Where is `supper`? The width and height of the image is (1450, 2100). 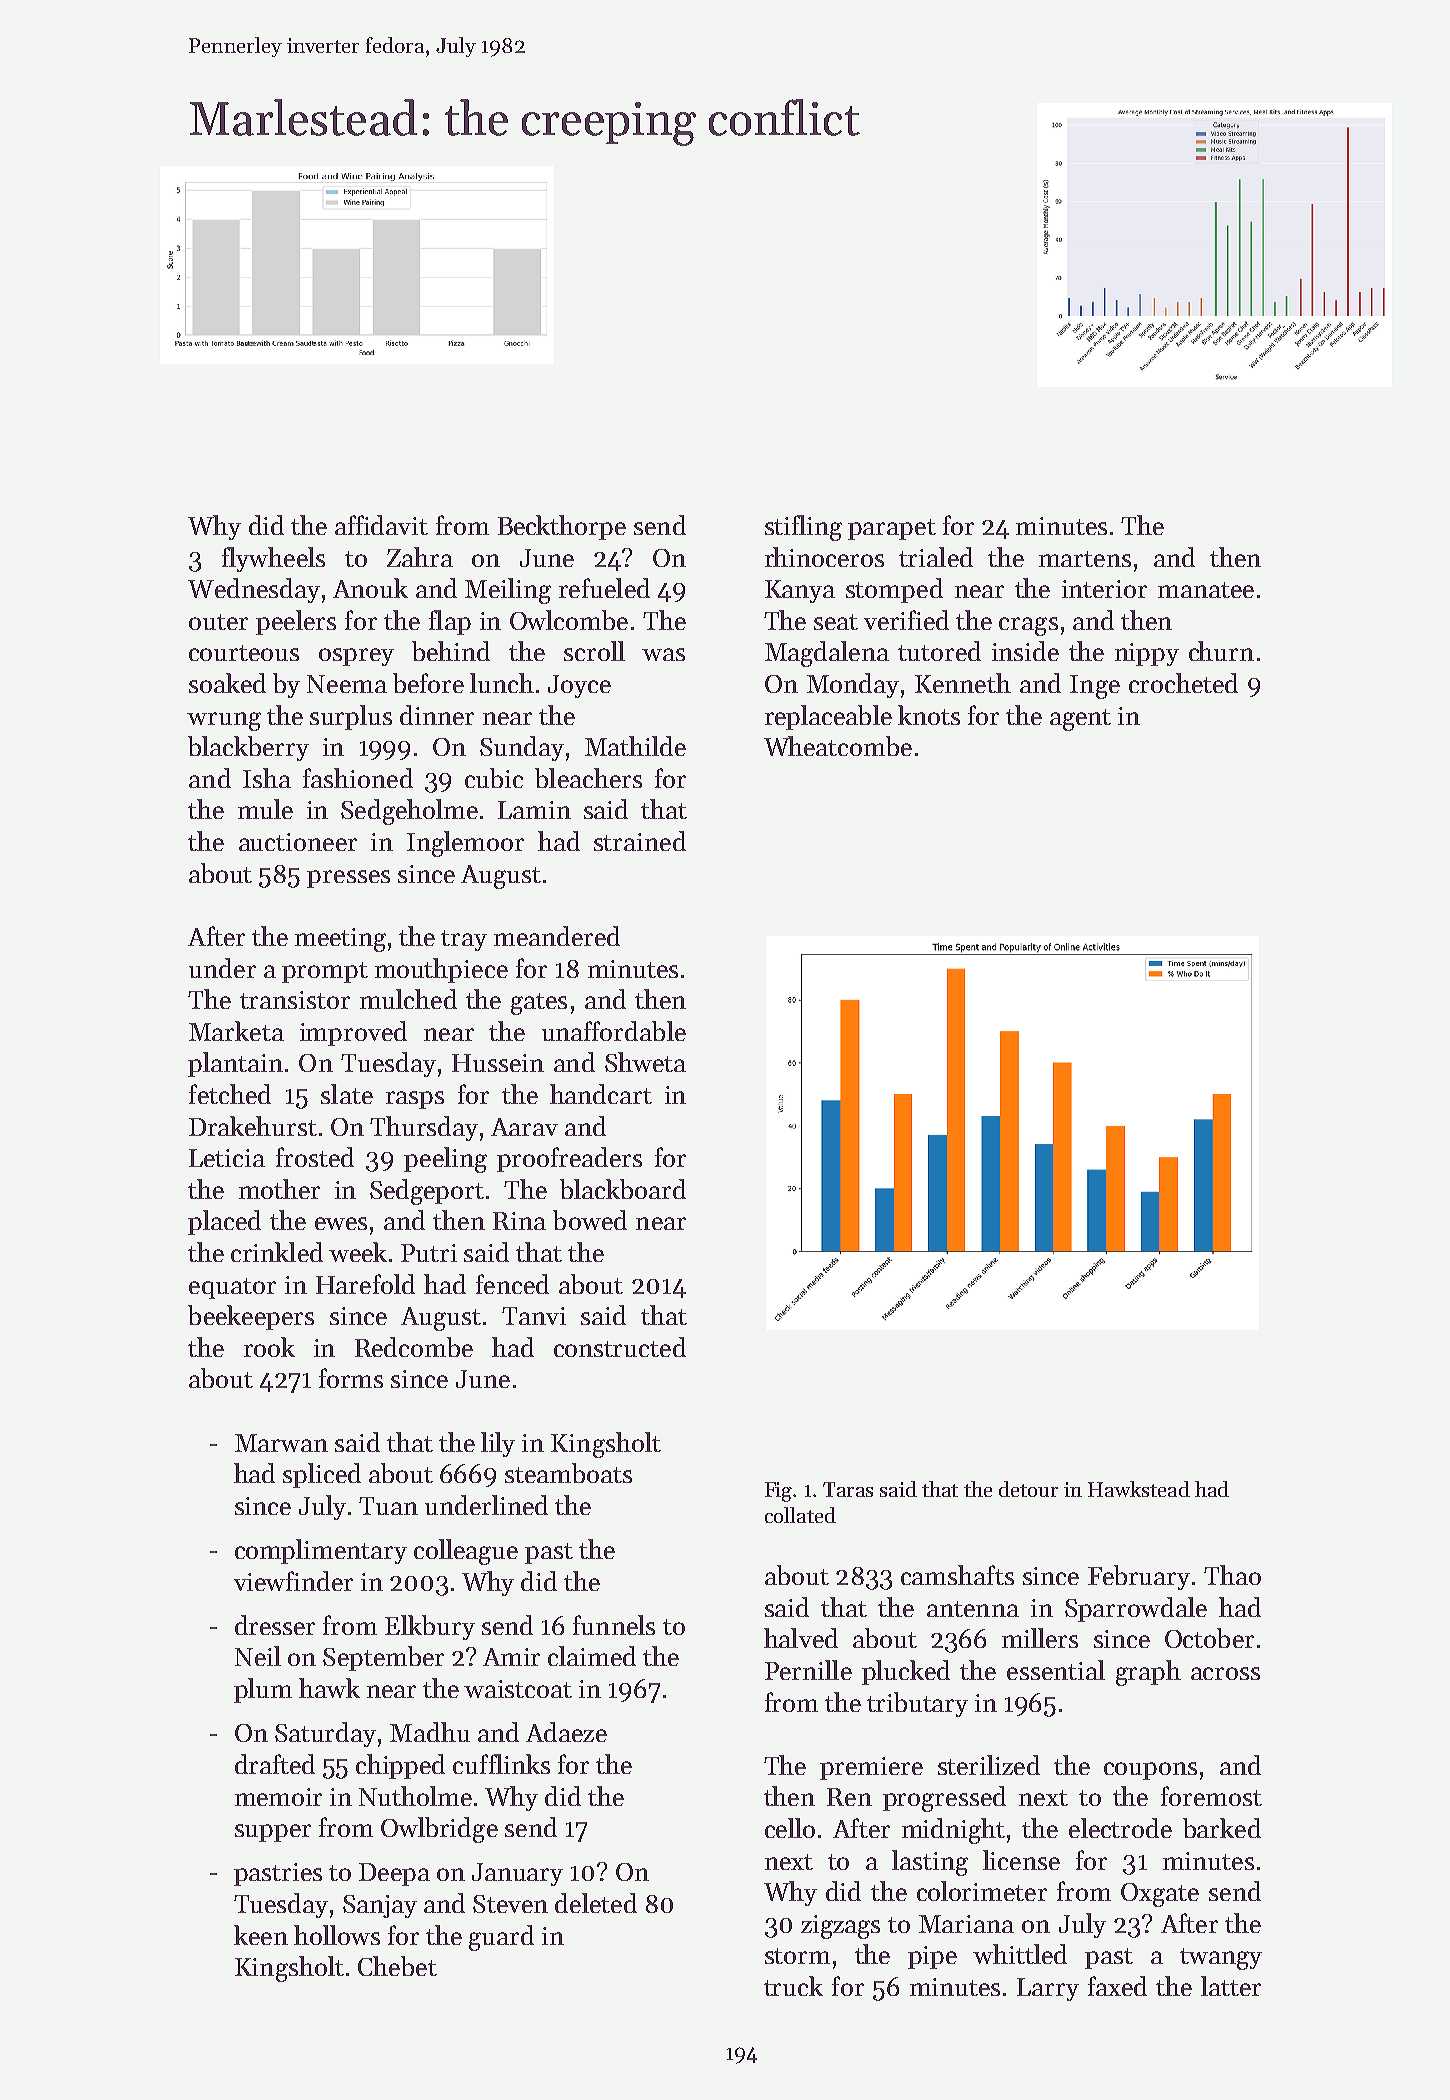
supper is located at coordinates (273, 1833).
